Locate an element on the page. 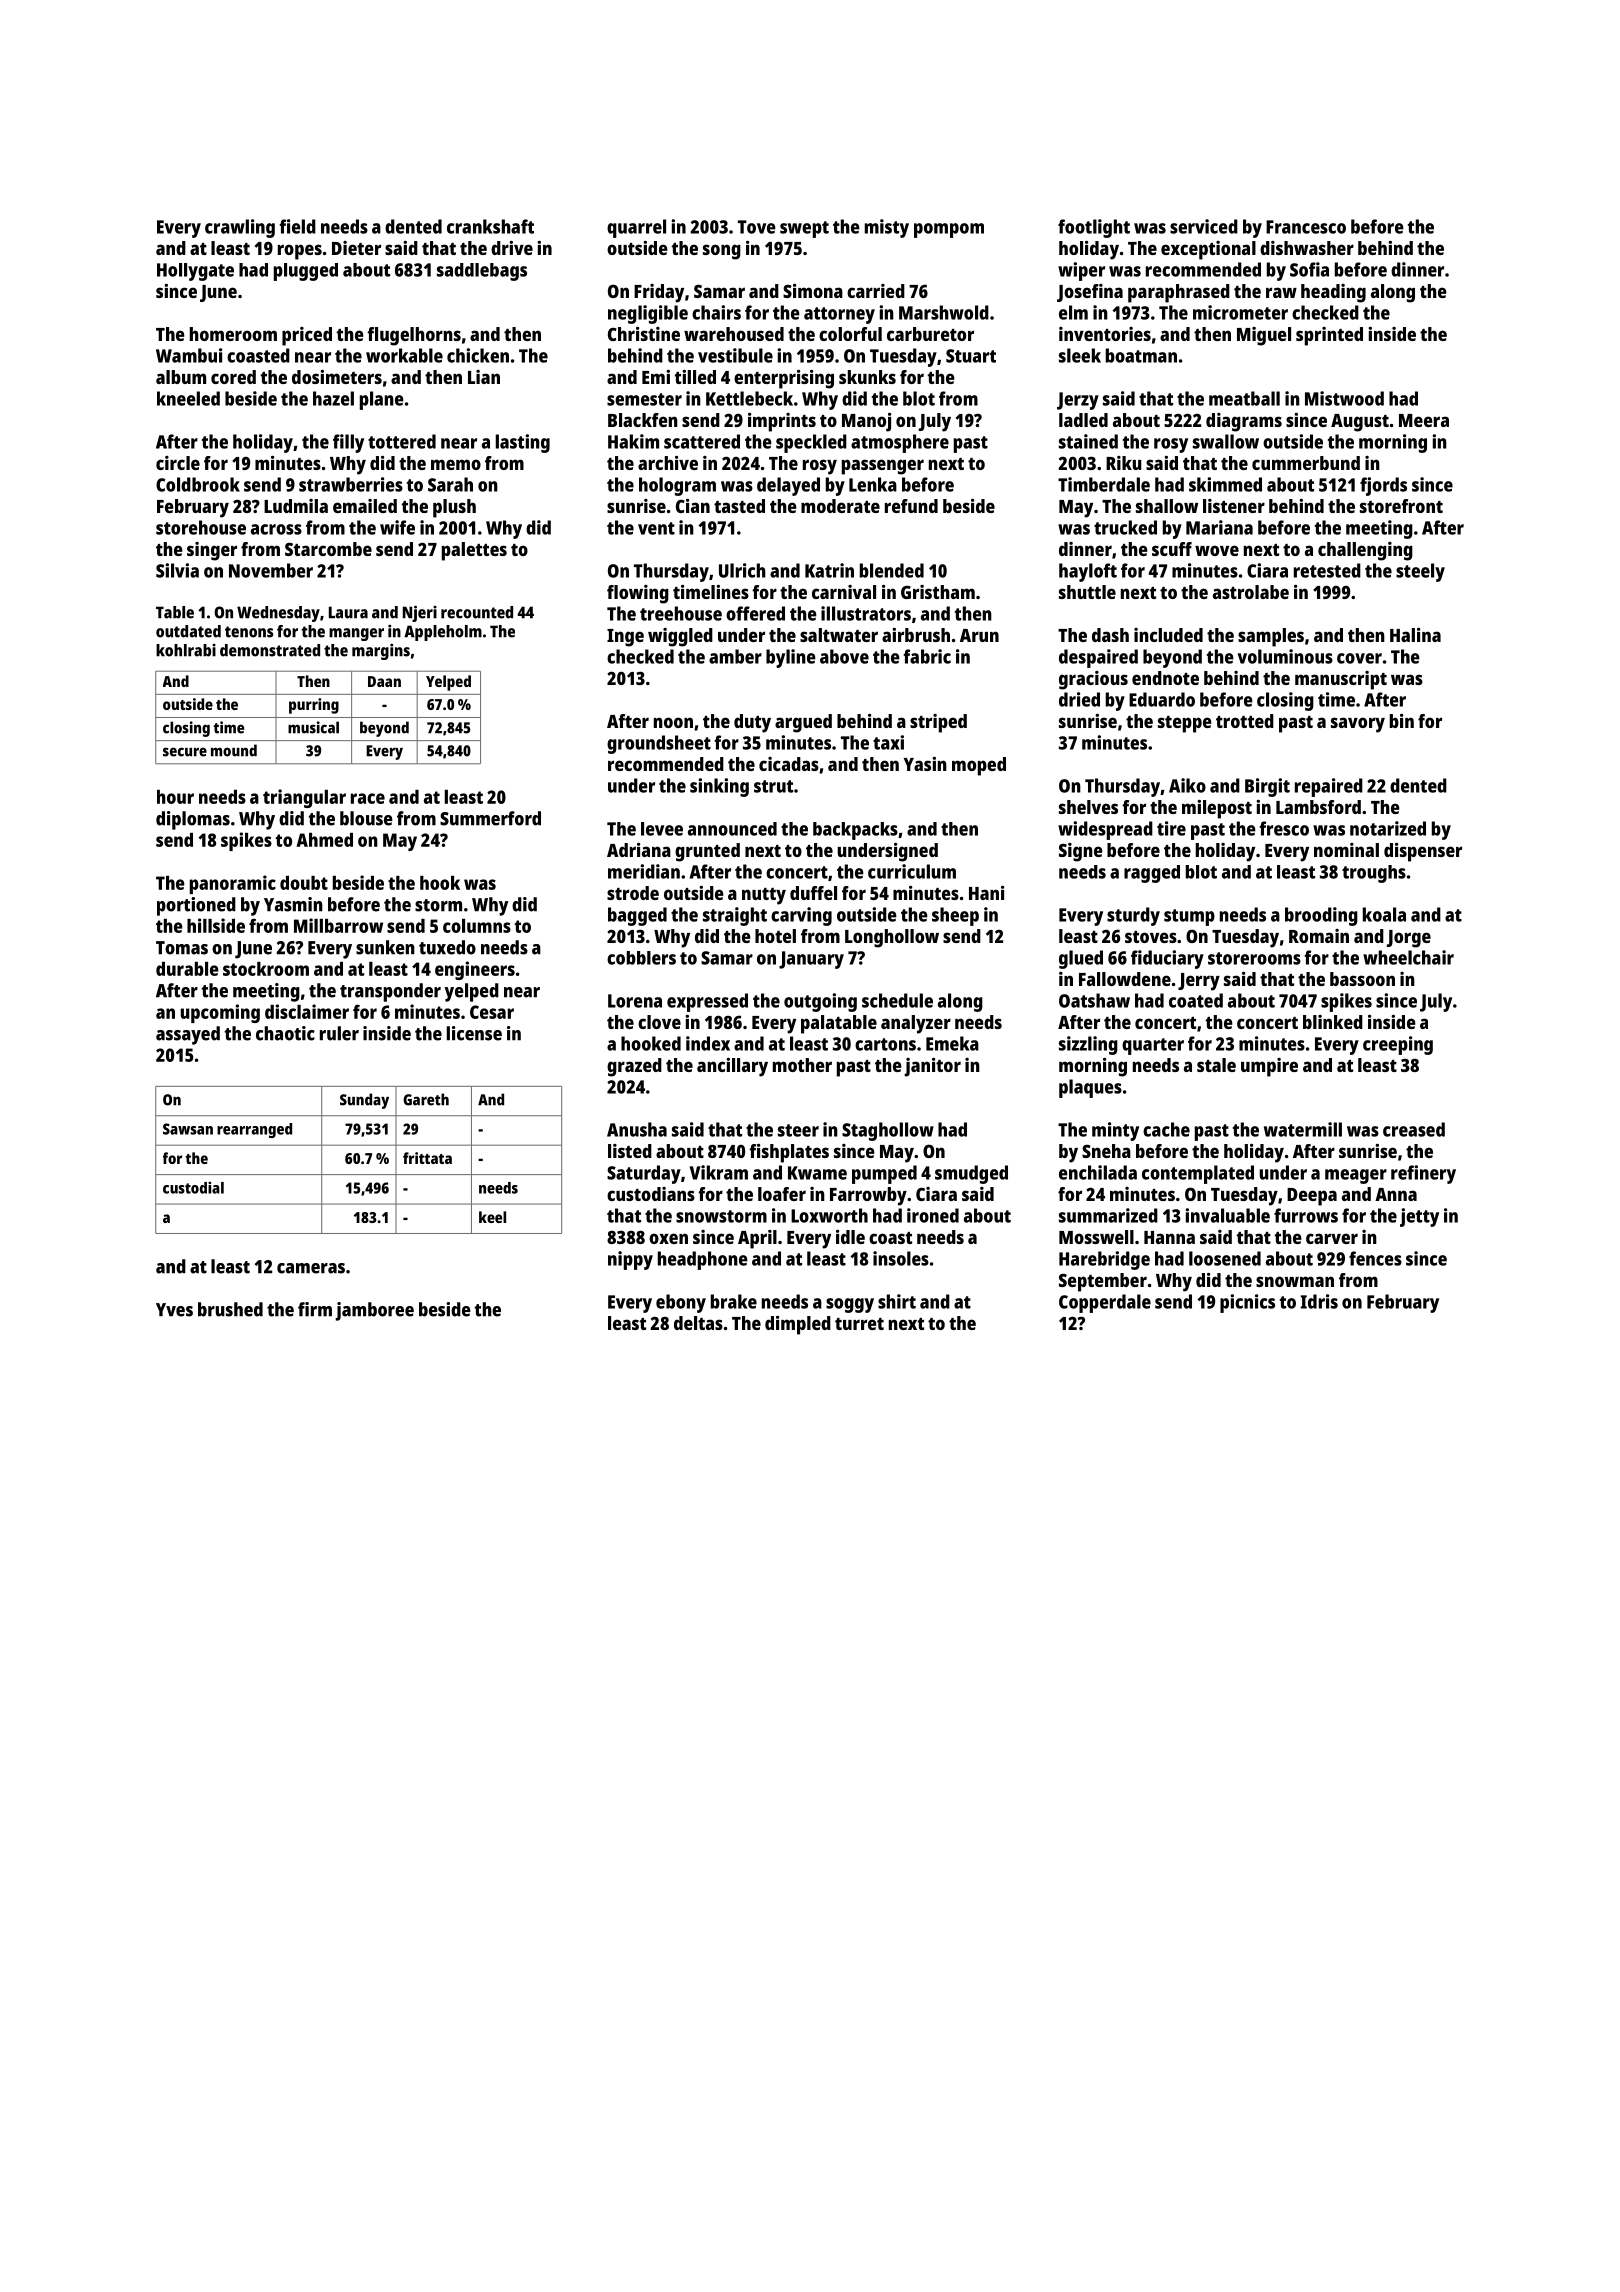  homeroom is located at coordinates (233, 334).
